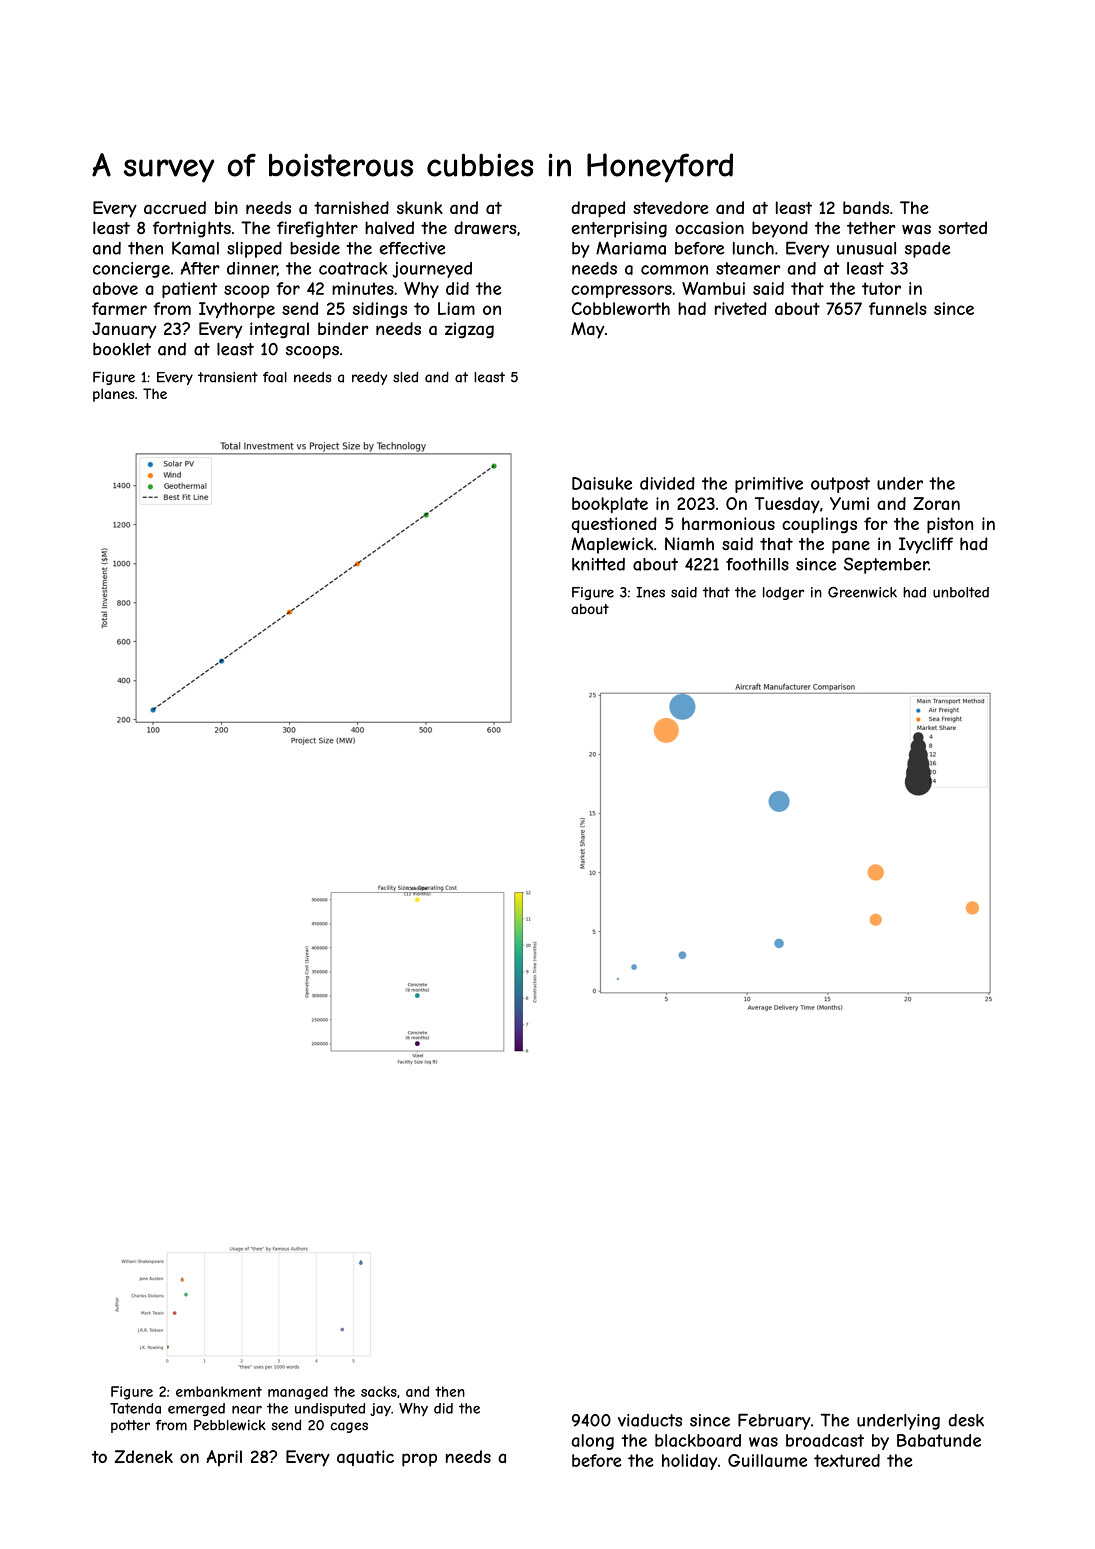  I want to click on knitted, so click(598, 564).
